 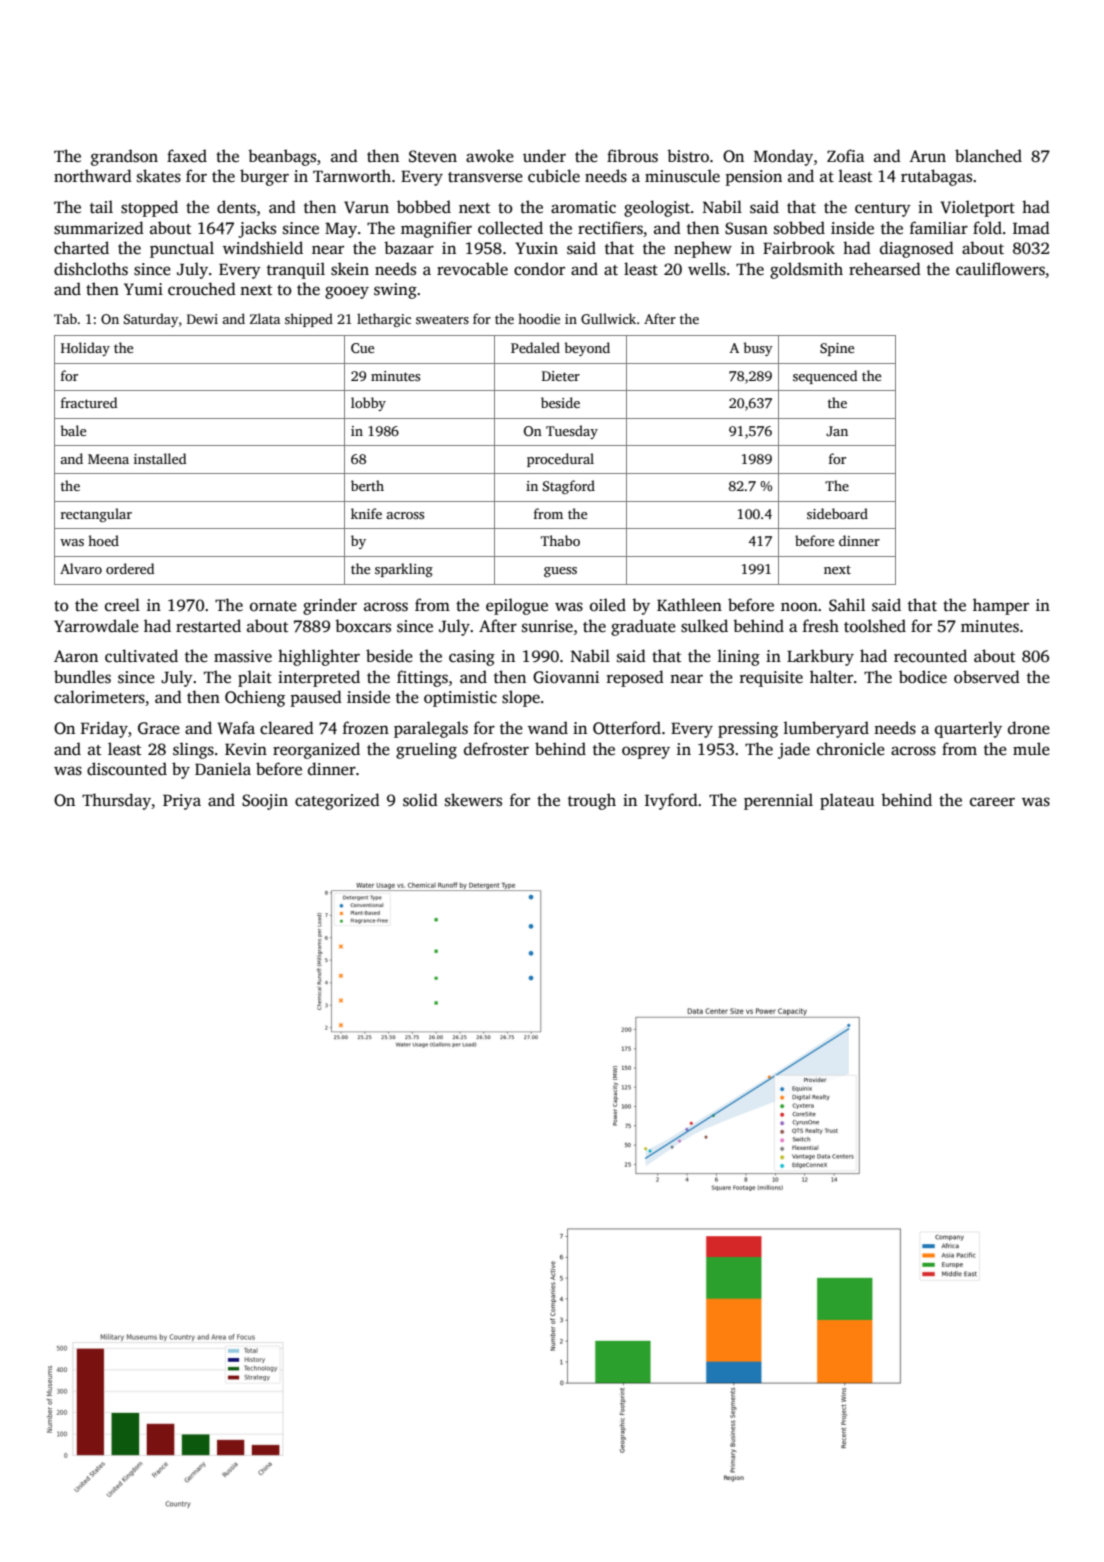 I want to click on Daniela, so click(x=223, y=768).
